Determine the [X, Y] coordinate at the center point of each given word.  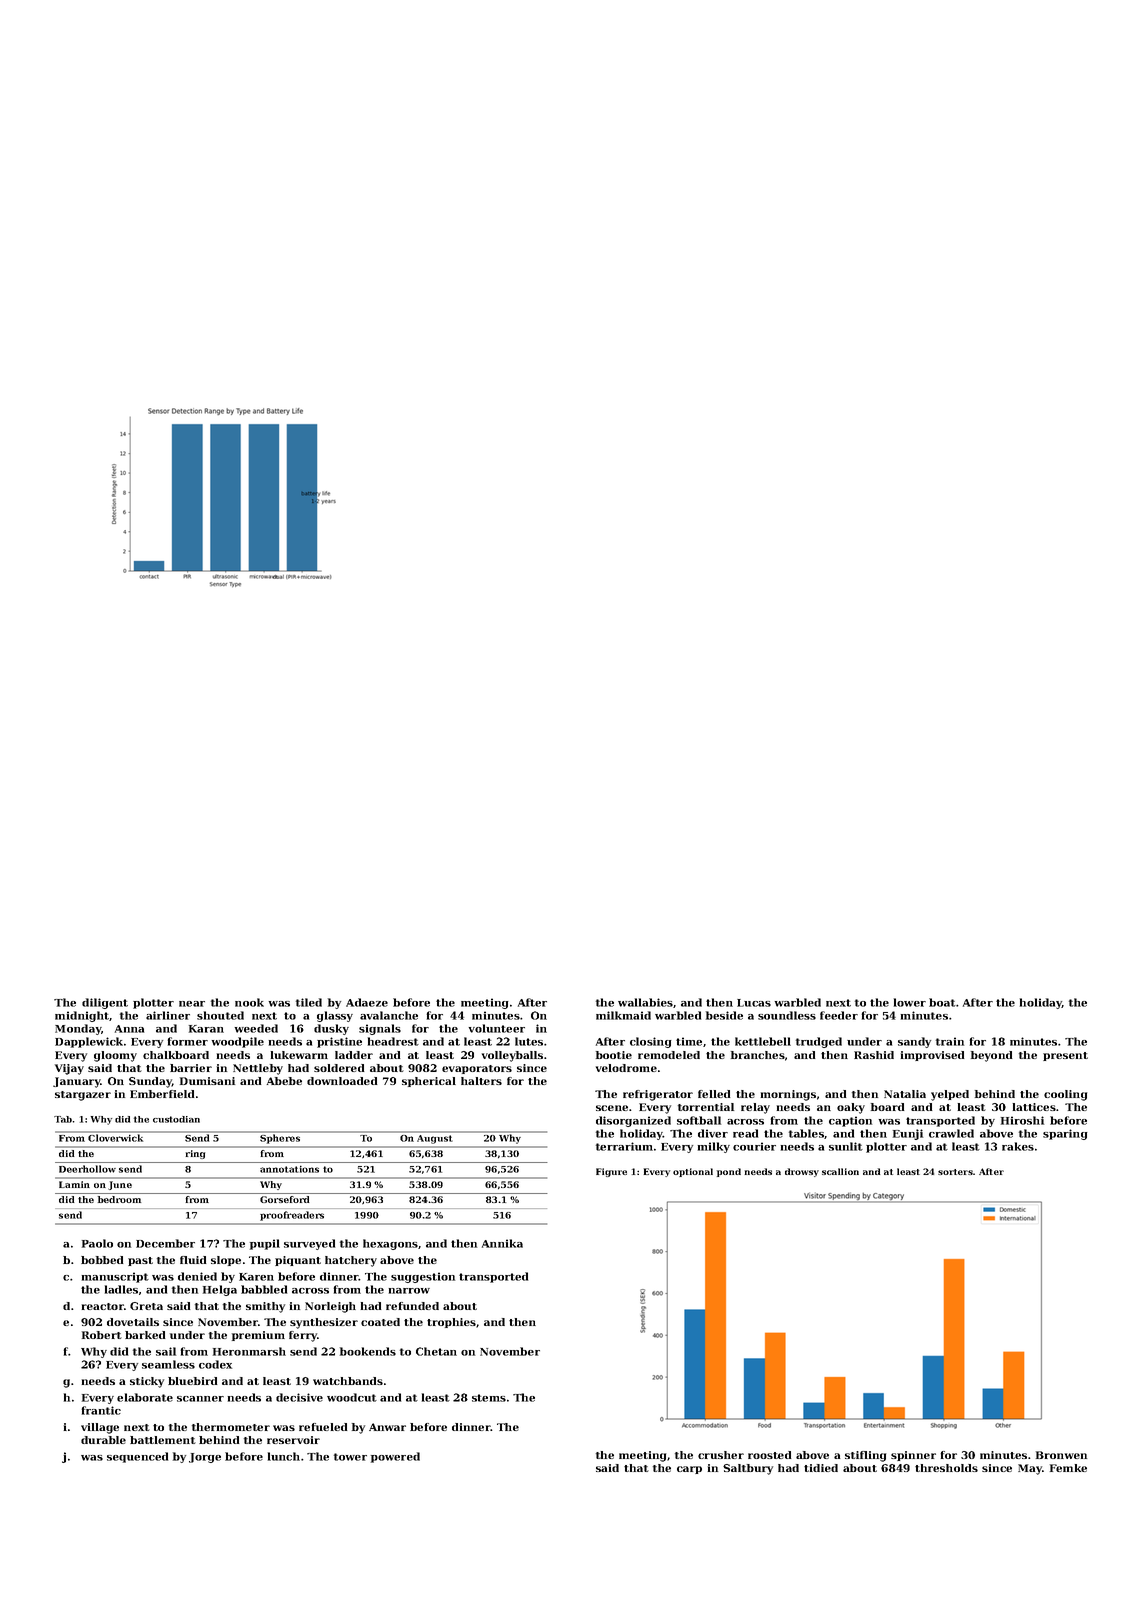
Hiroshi [1022, 1120]
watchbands [348, 1381]
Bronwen [1061, 1455]
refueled [323, 1427]
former [187, 1041]
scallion [840, 1171]
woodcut [352, 1397]
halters [481, 1081]
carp [689, 1470]
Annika [502, 1243]
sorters [955, 1172]
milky [713, 1147]
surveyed [309, 1244]
